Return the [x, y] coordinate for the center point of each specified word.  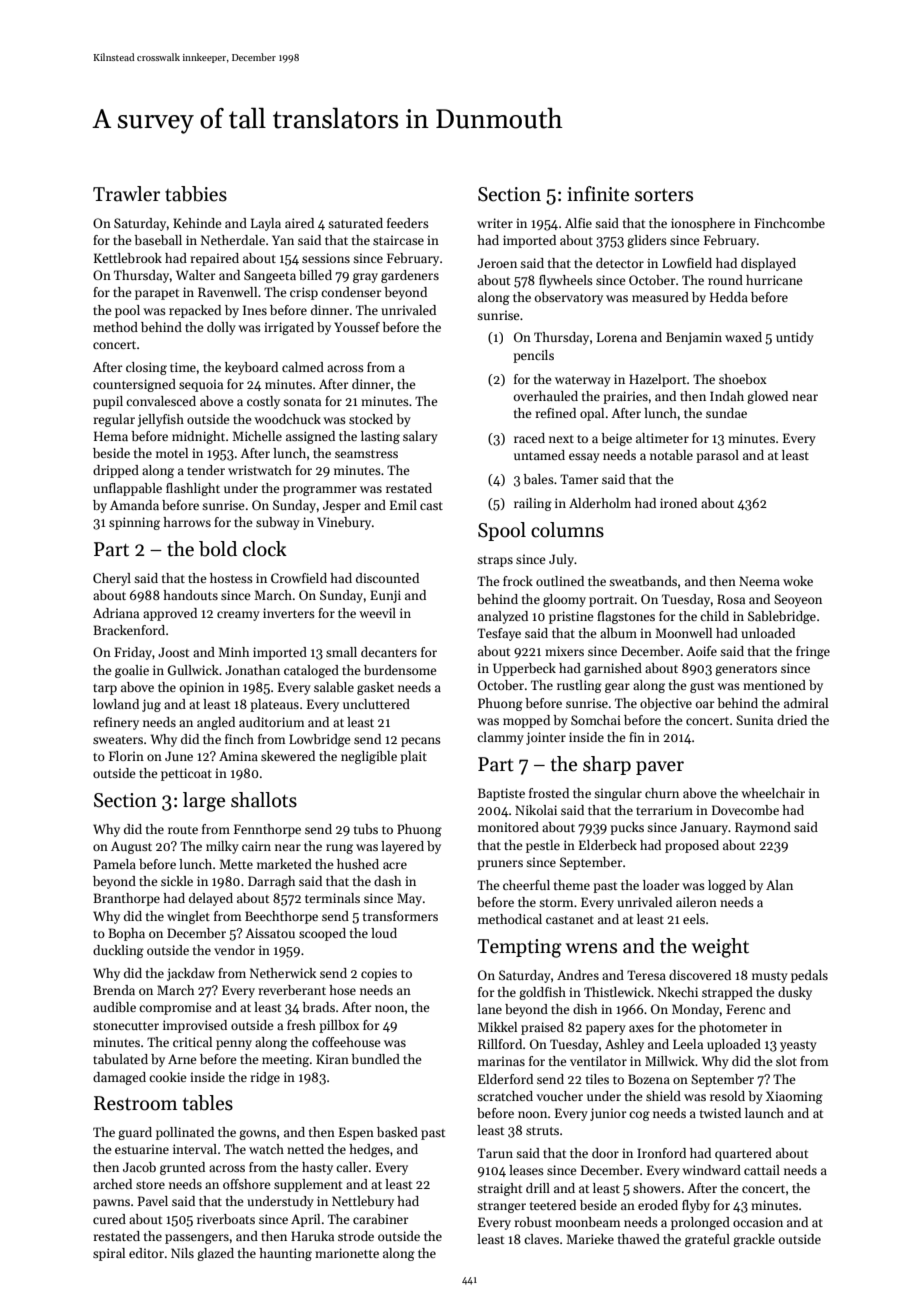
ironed [678, 503]
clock [265, 549]
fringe [813, 652]
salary [420, 437]
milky [222, 847]
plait [413, 757]
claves [541, 1239]
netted [305, 1149]
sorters [664, 195]
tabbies [196, 194]
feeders [408, 223]
